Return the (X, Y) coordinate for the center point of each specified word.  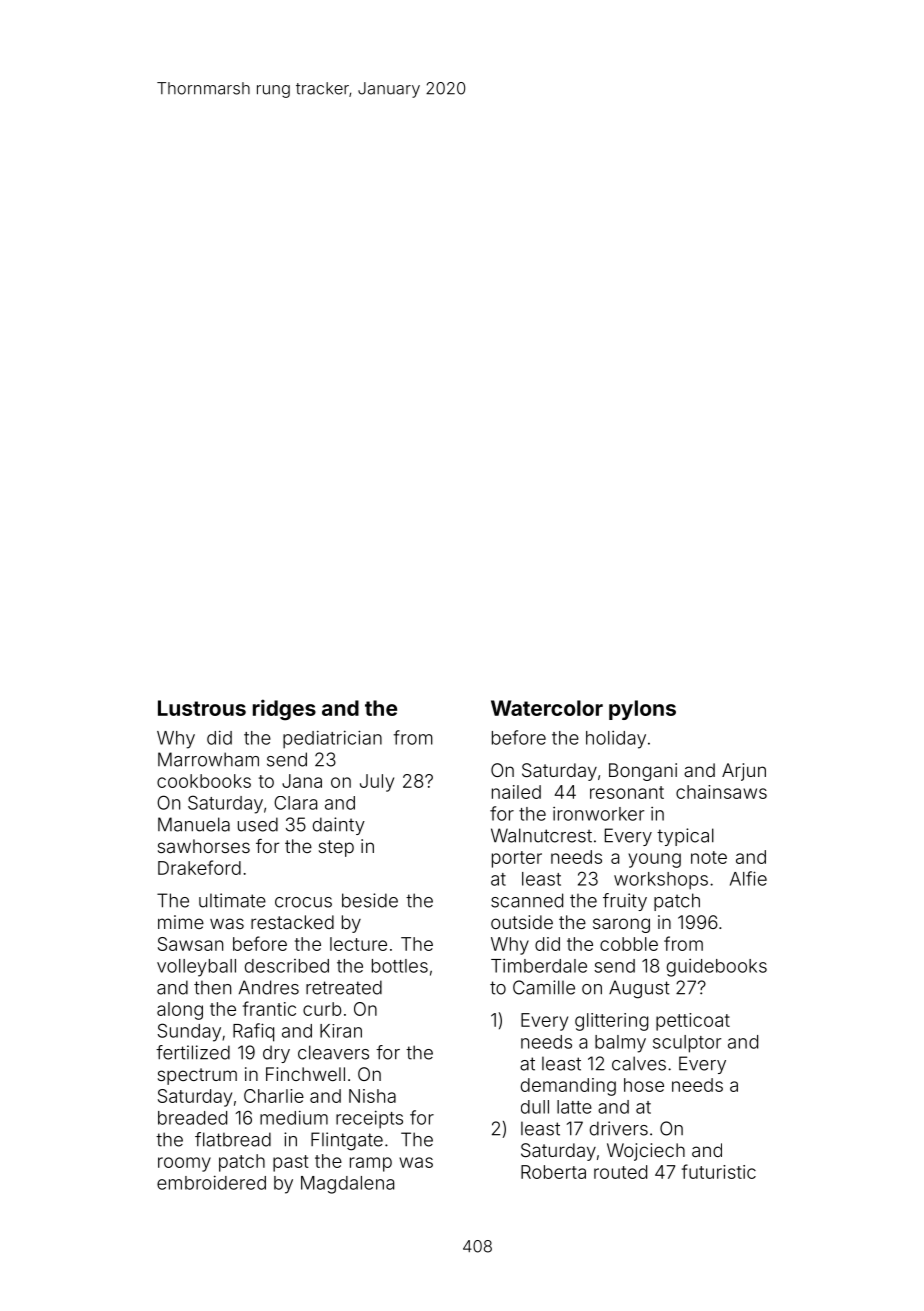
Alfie (748, 878)
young (654, 860)
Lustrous (202, 708)
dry (276, 1054)
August (639, 989)
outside (522, 922)
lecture (358, 944)
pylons (642, 710)
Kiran (341, 1031)
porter (517, 859)
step (336, 848)
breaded (192, 1118)
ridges (284, 710)
